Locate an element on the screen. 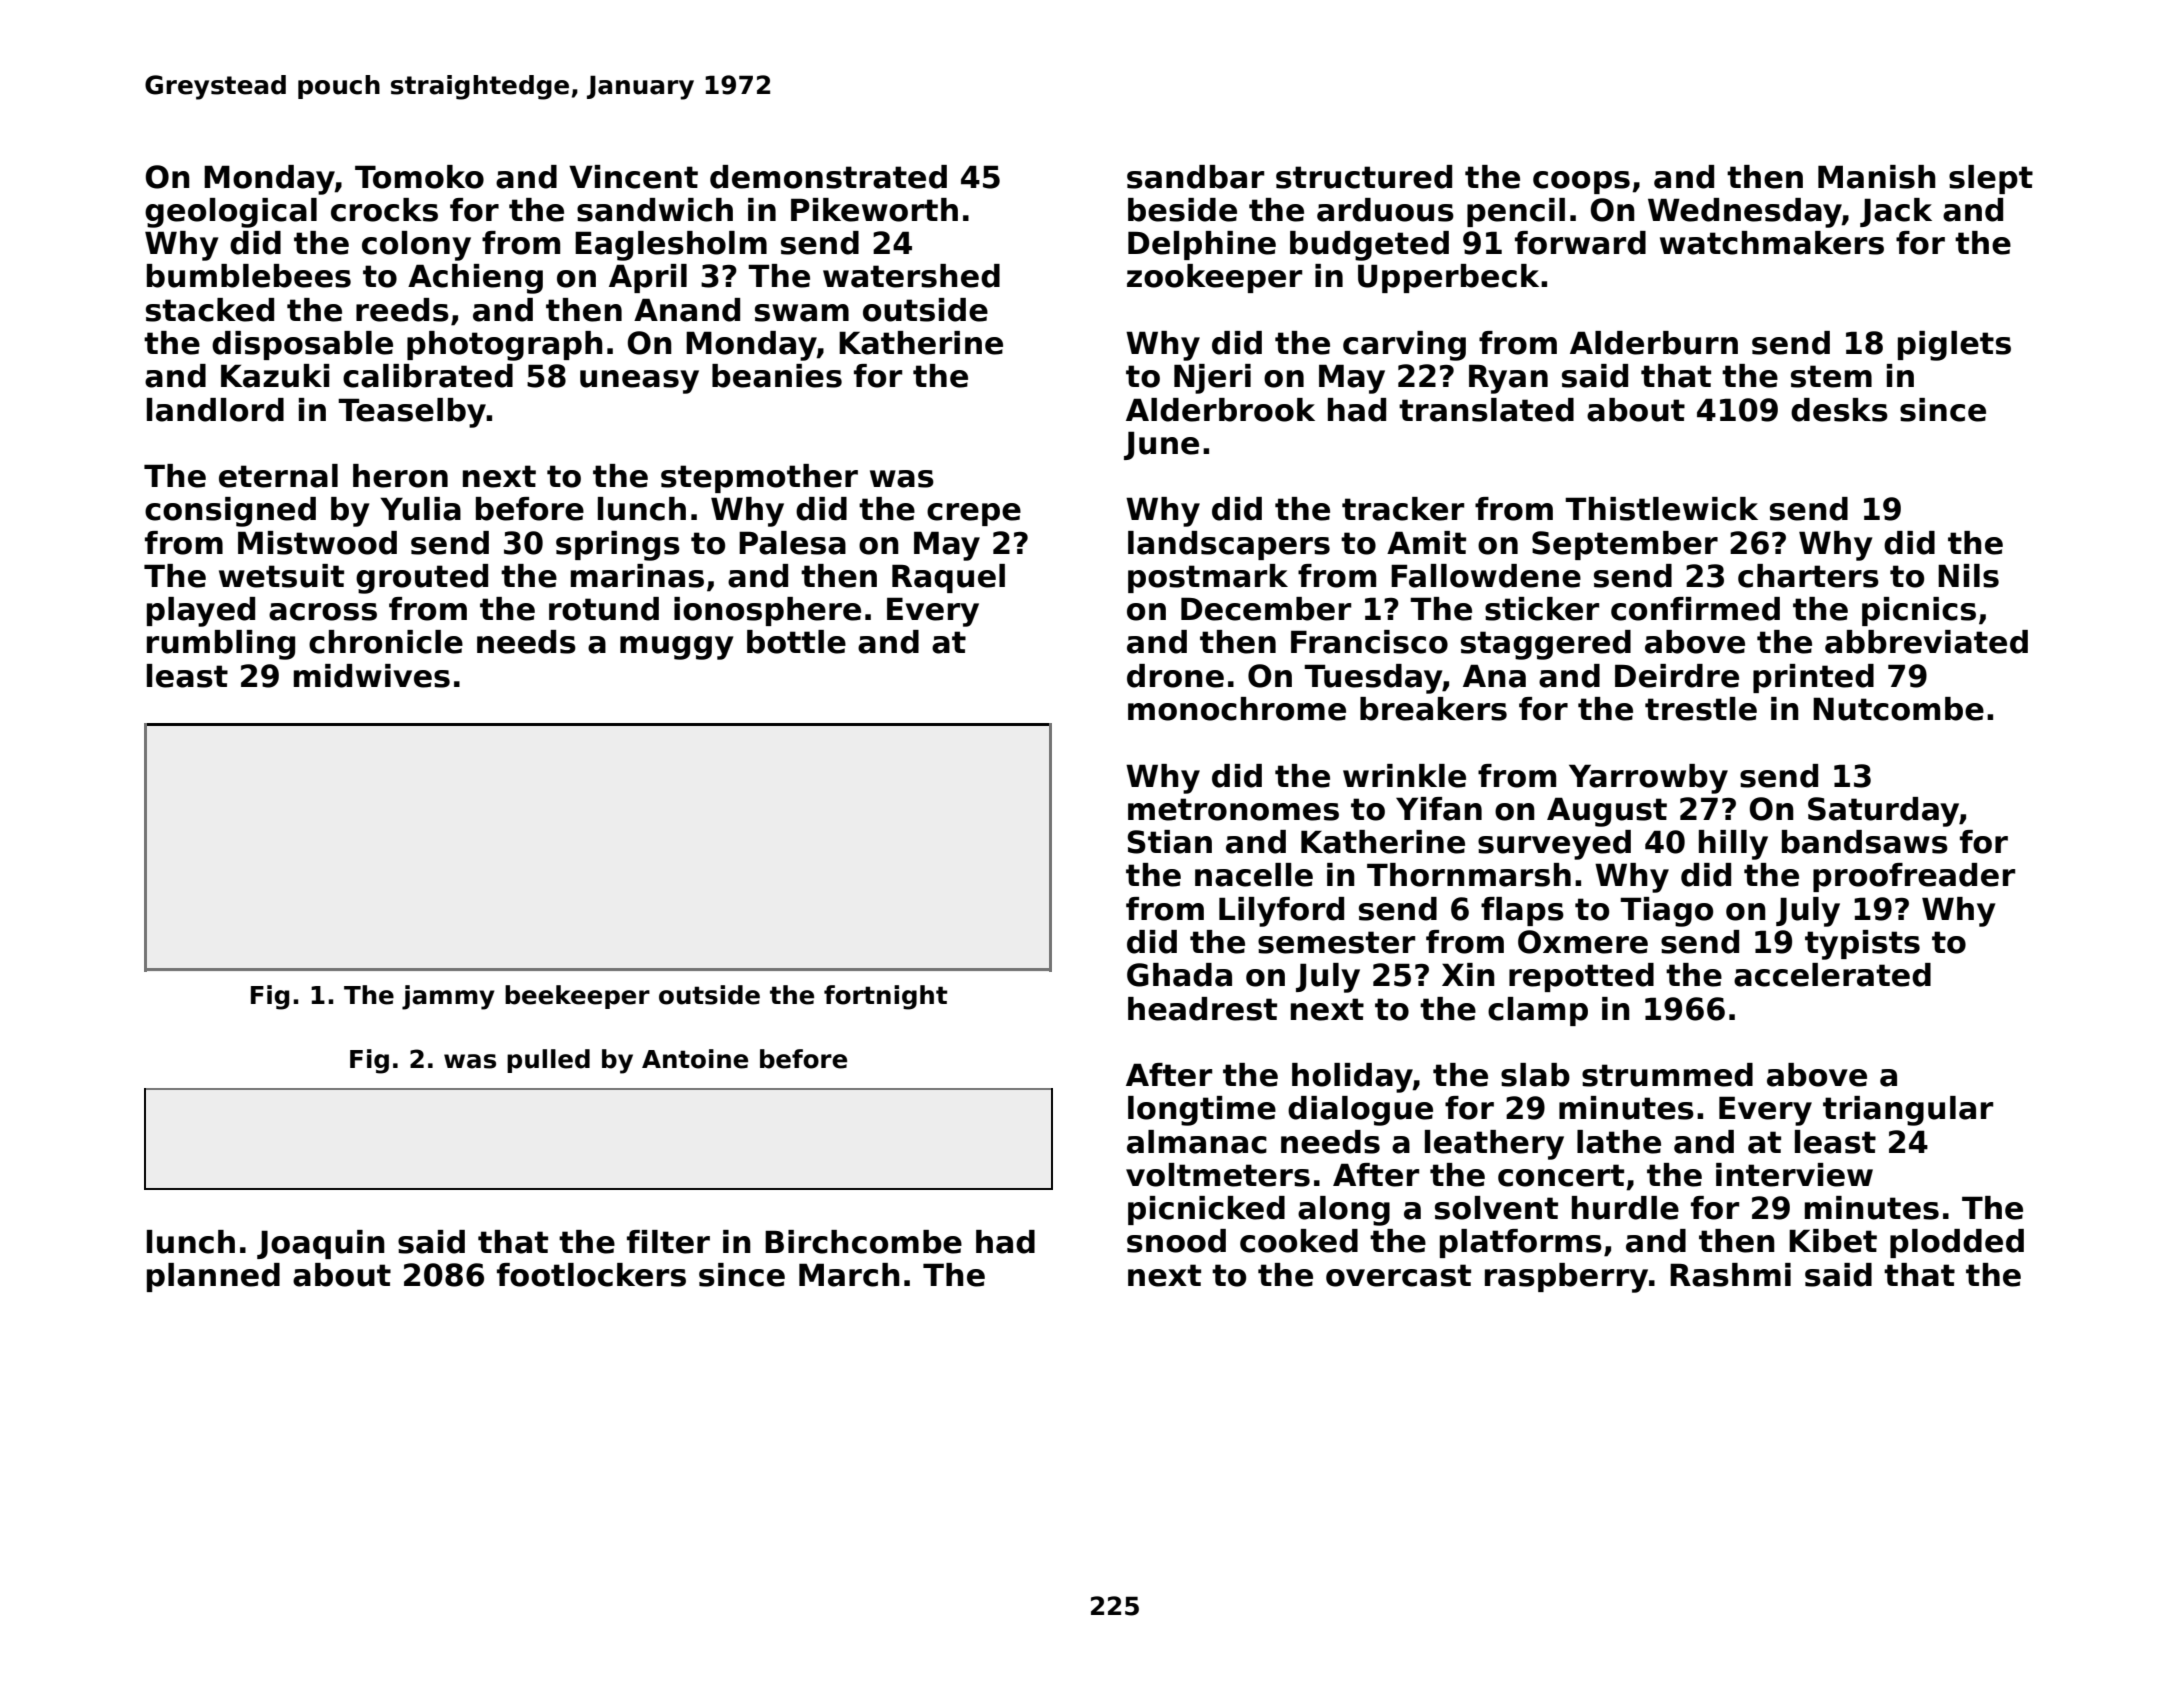  triangular is located at coordinates (1908, 1111).
